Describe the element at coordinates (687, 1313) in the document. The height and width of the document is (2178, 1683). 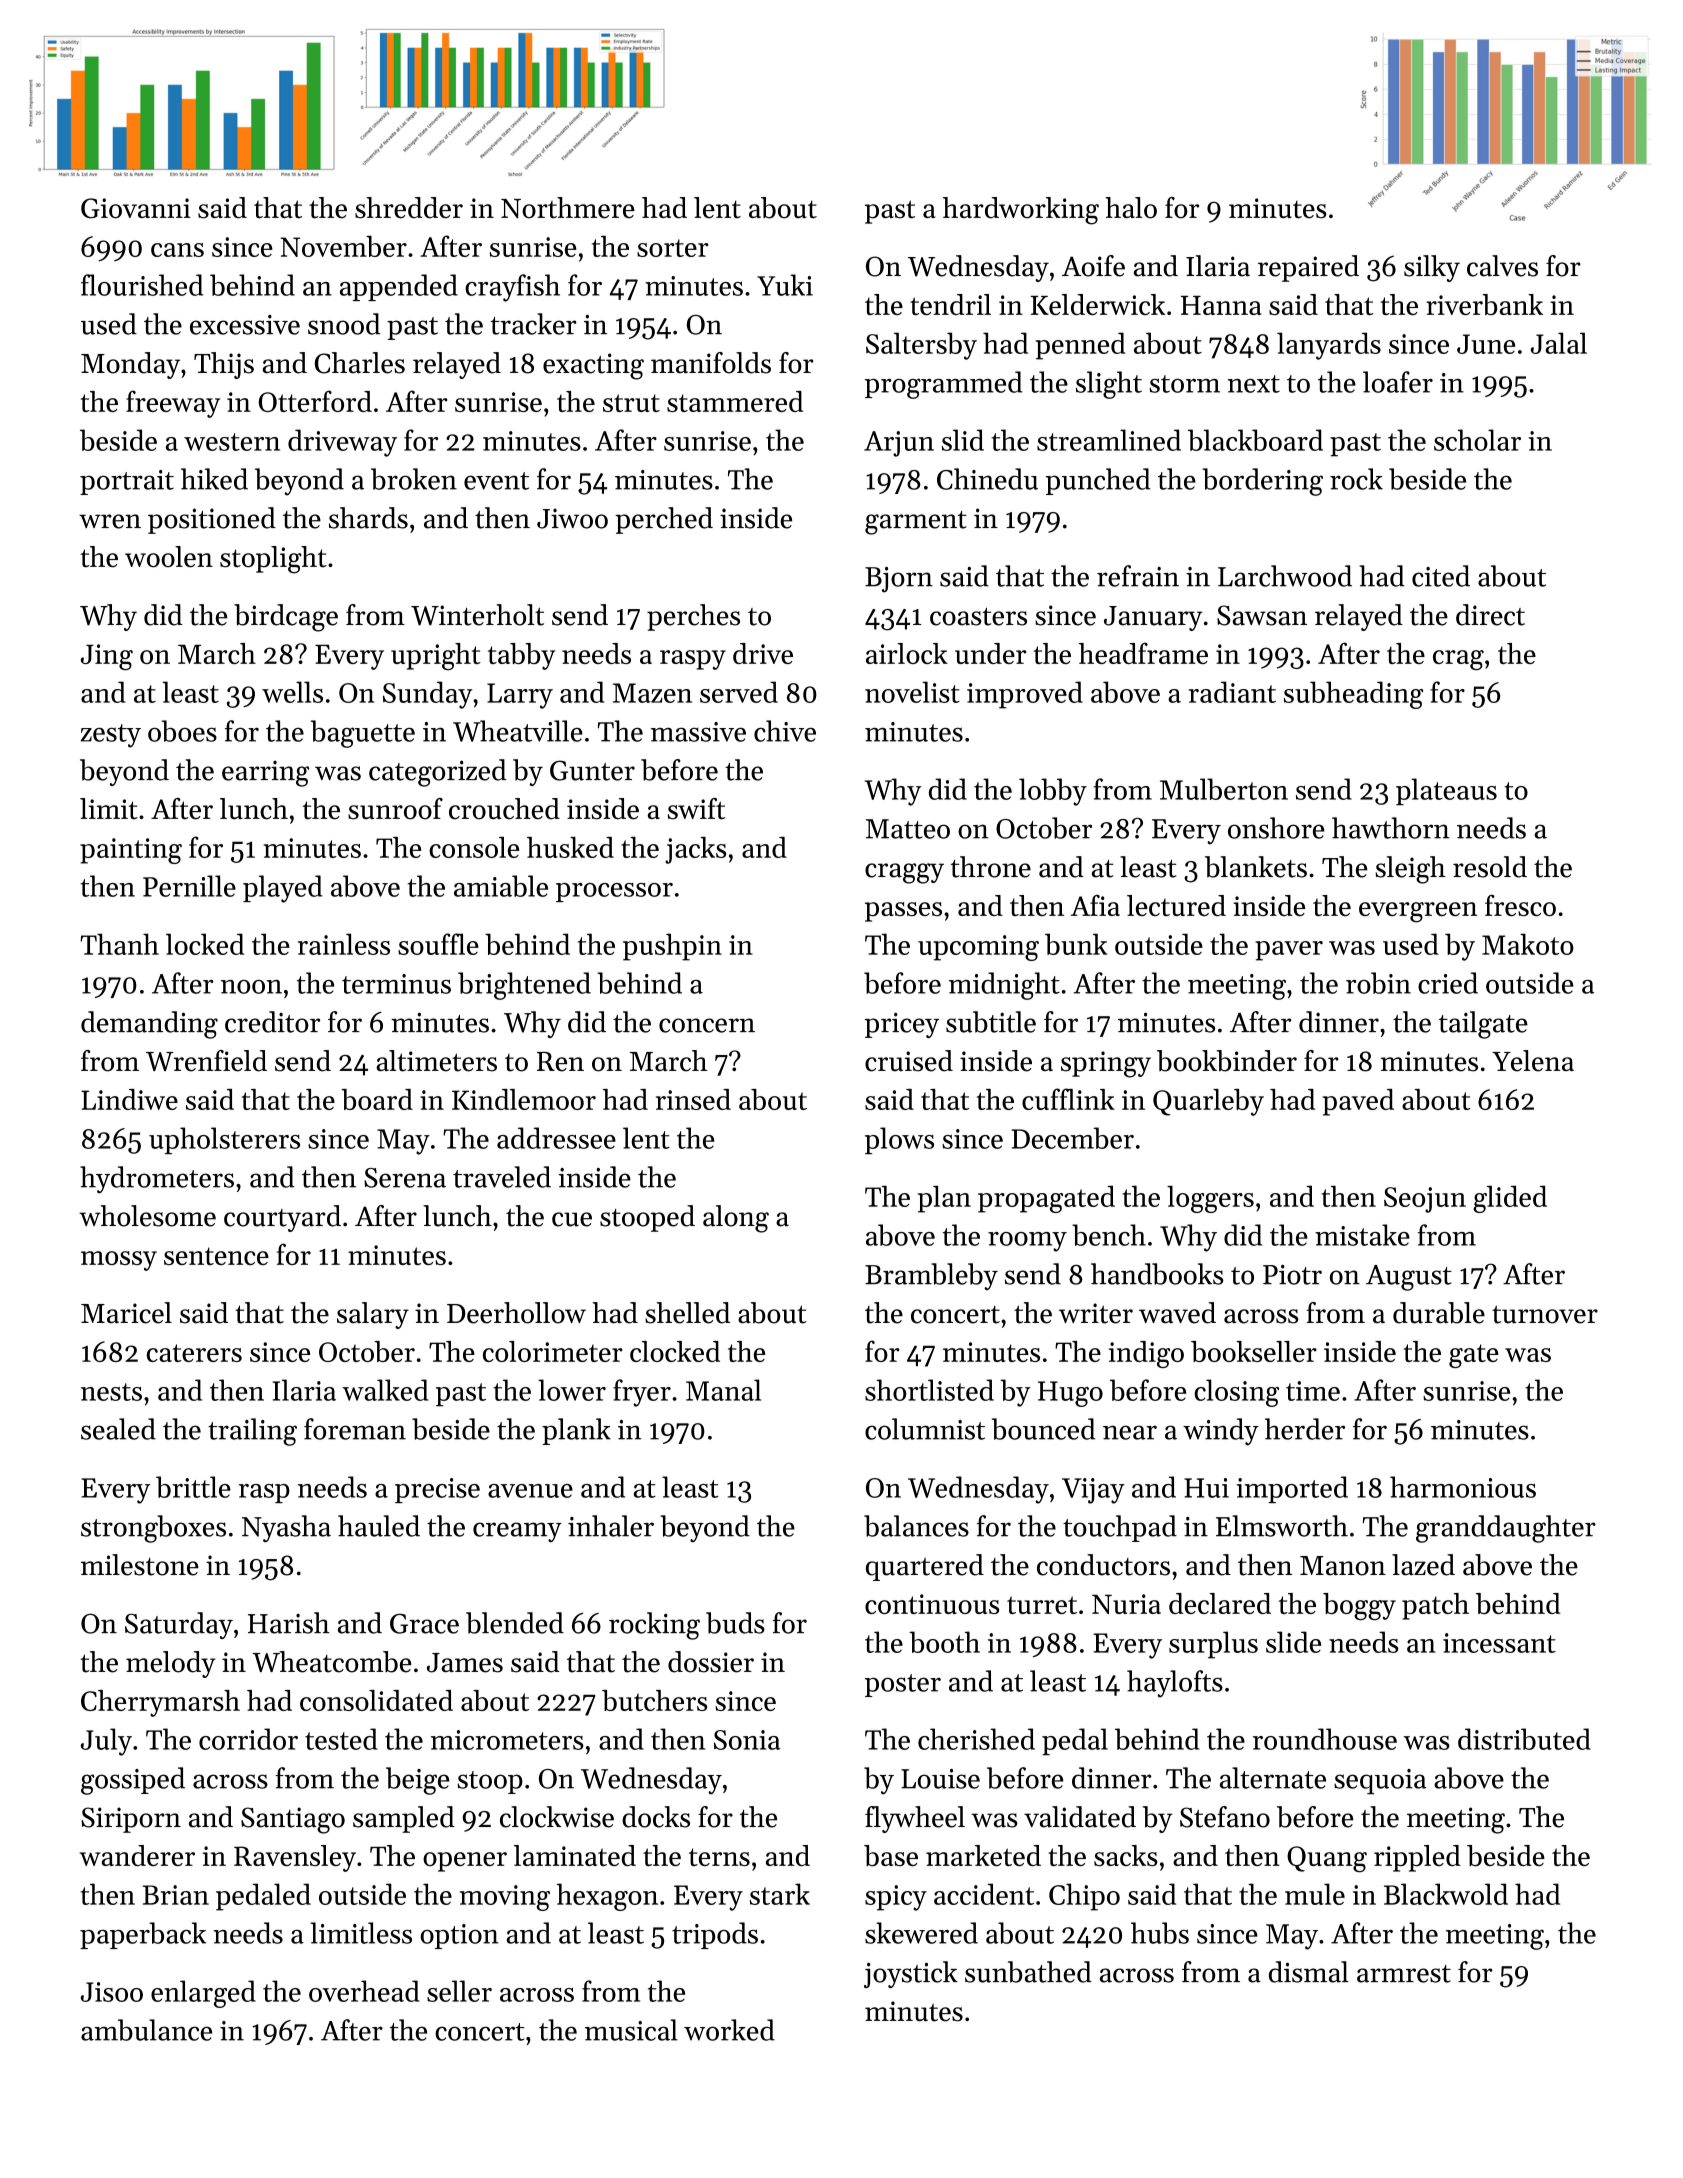
I see `shelled` at that location.
